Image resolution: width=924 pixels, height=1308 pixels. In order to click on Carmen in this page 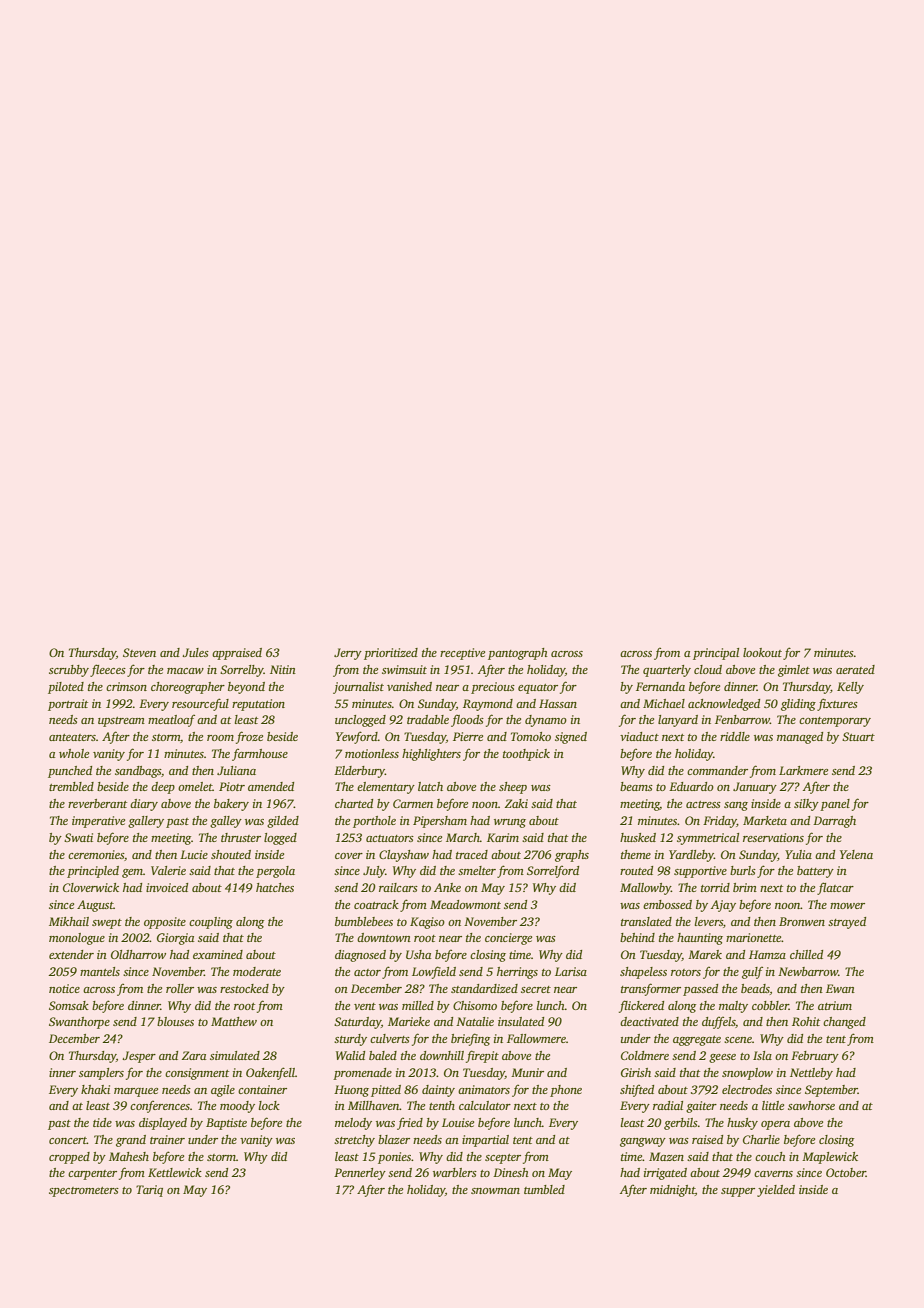, I will do `click(413, 803)`.
